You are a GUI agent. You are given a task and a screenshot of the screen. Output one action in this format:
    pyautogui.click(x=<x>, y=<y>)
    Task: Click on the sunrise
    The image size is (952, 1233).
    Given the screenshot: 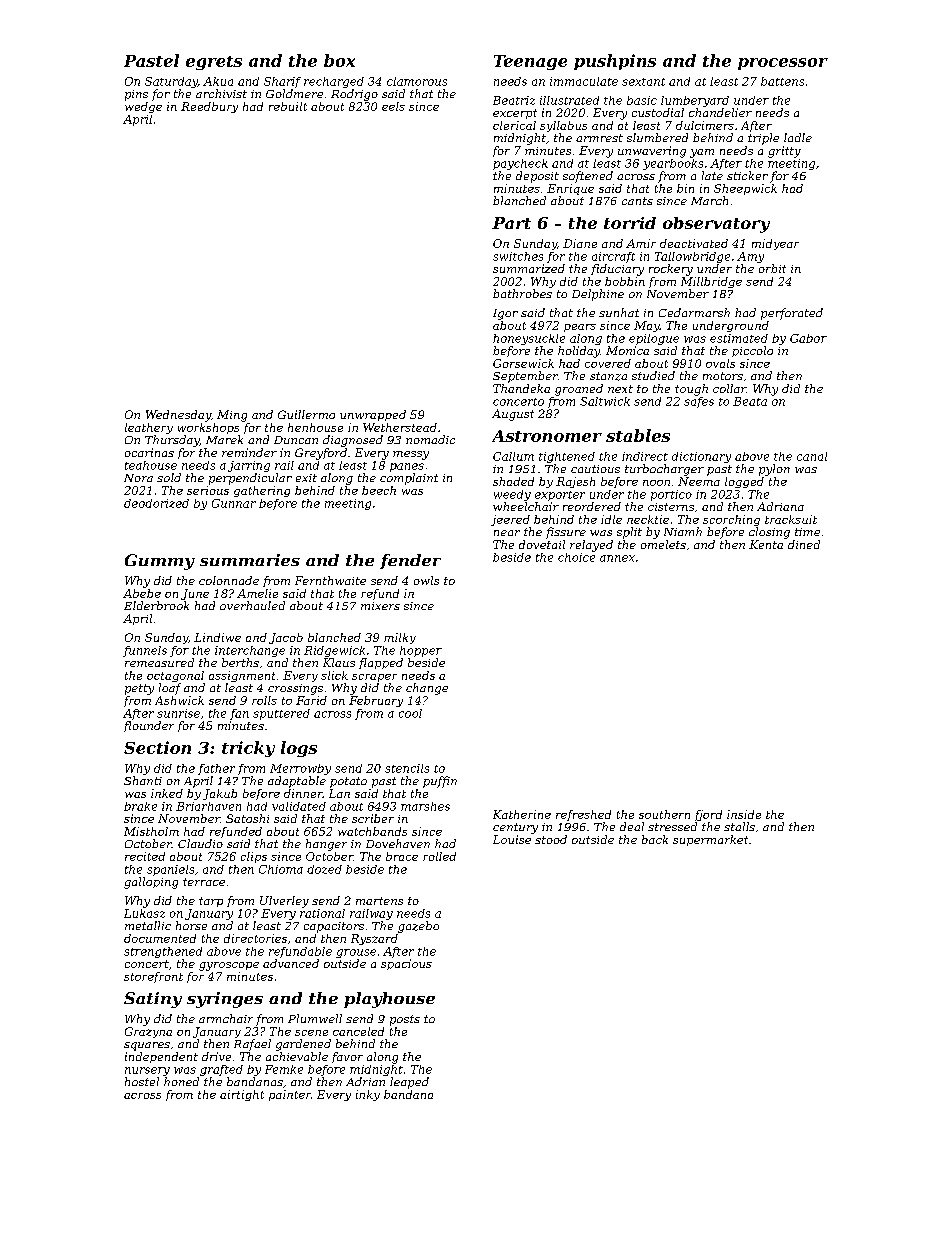 What is the action you would take?
    pyautogui.click(x=178, y=713)
